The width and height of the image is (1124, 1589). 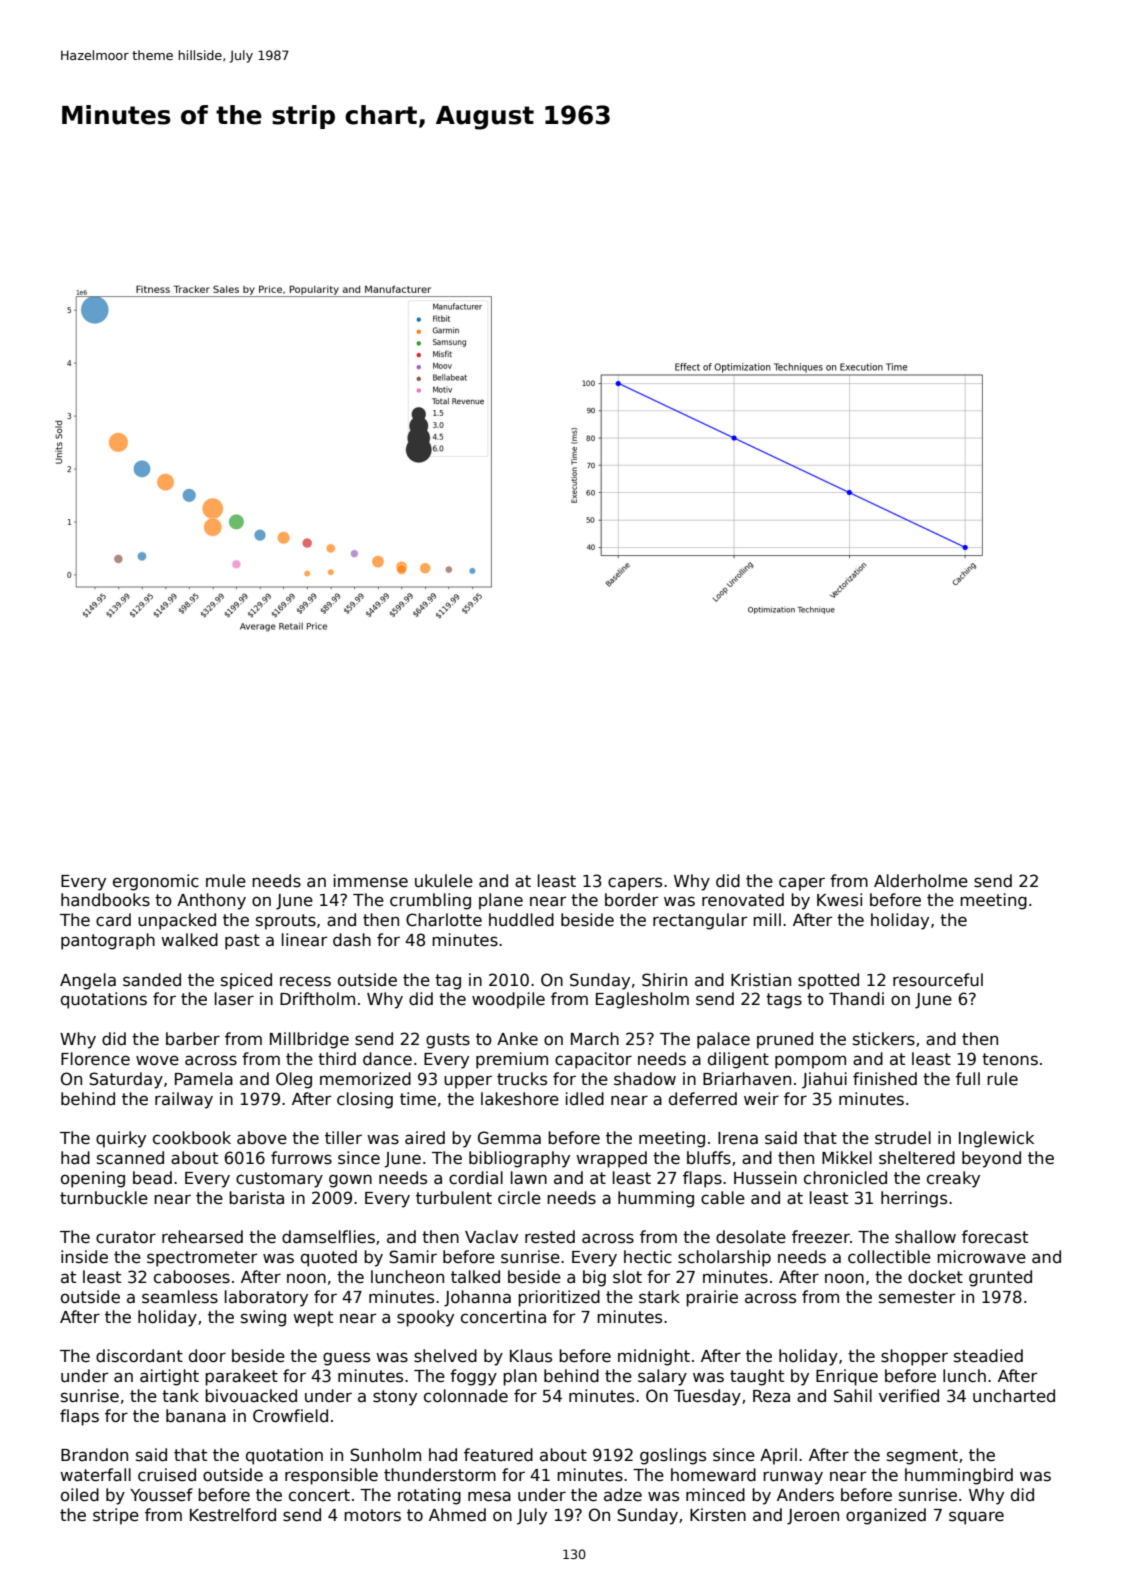 I want to click on handbooks, so click(x=105, y=900).
